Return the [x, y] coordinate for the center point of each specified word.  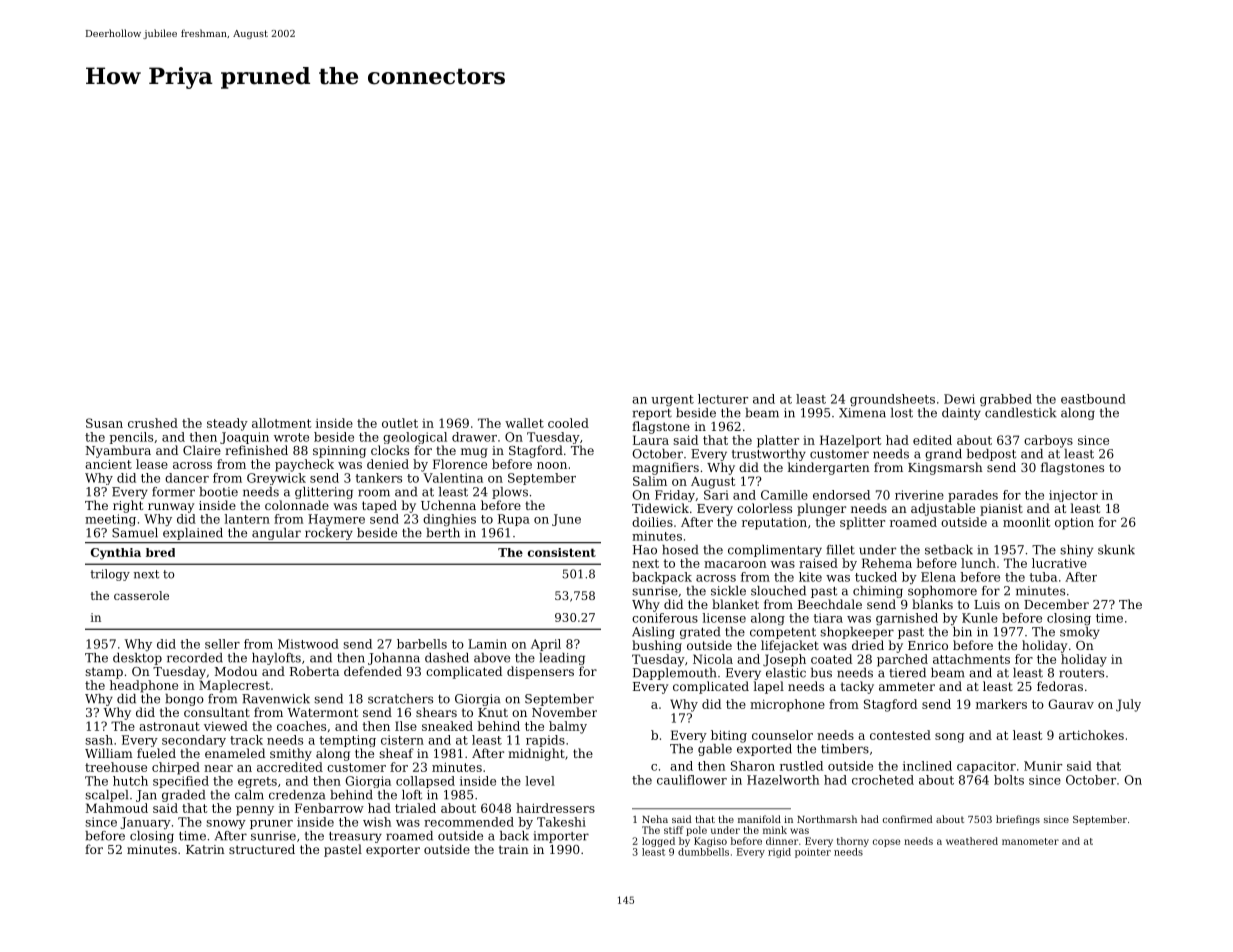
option [1074, 523]
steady [227, 424]
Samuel [135, 533]
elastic [786, 673]
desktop [137, 659]
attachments [971, 659]
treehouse [116, 767]
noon [552, 465]
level [540, 781]
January [146, 823]
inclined [927, 766]
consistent [562, 552]
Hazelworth [783, 780]
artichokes [1091, 735]
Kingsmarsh [945, 468]
